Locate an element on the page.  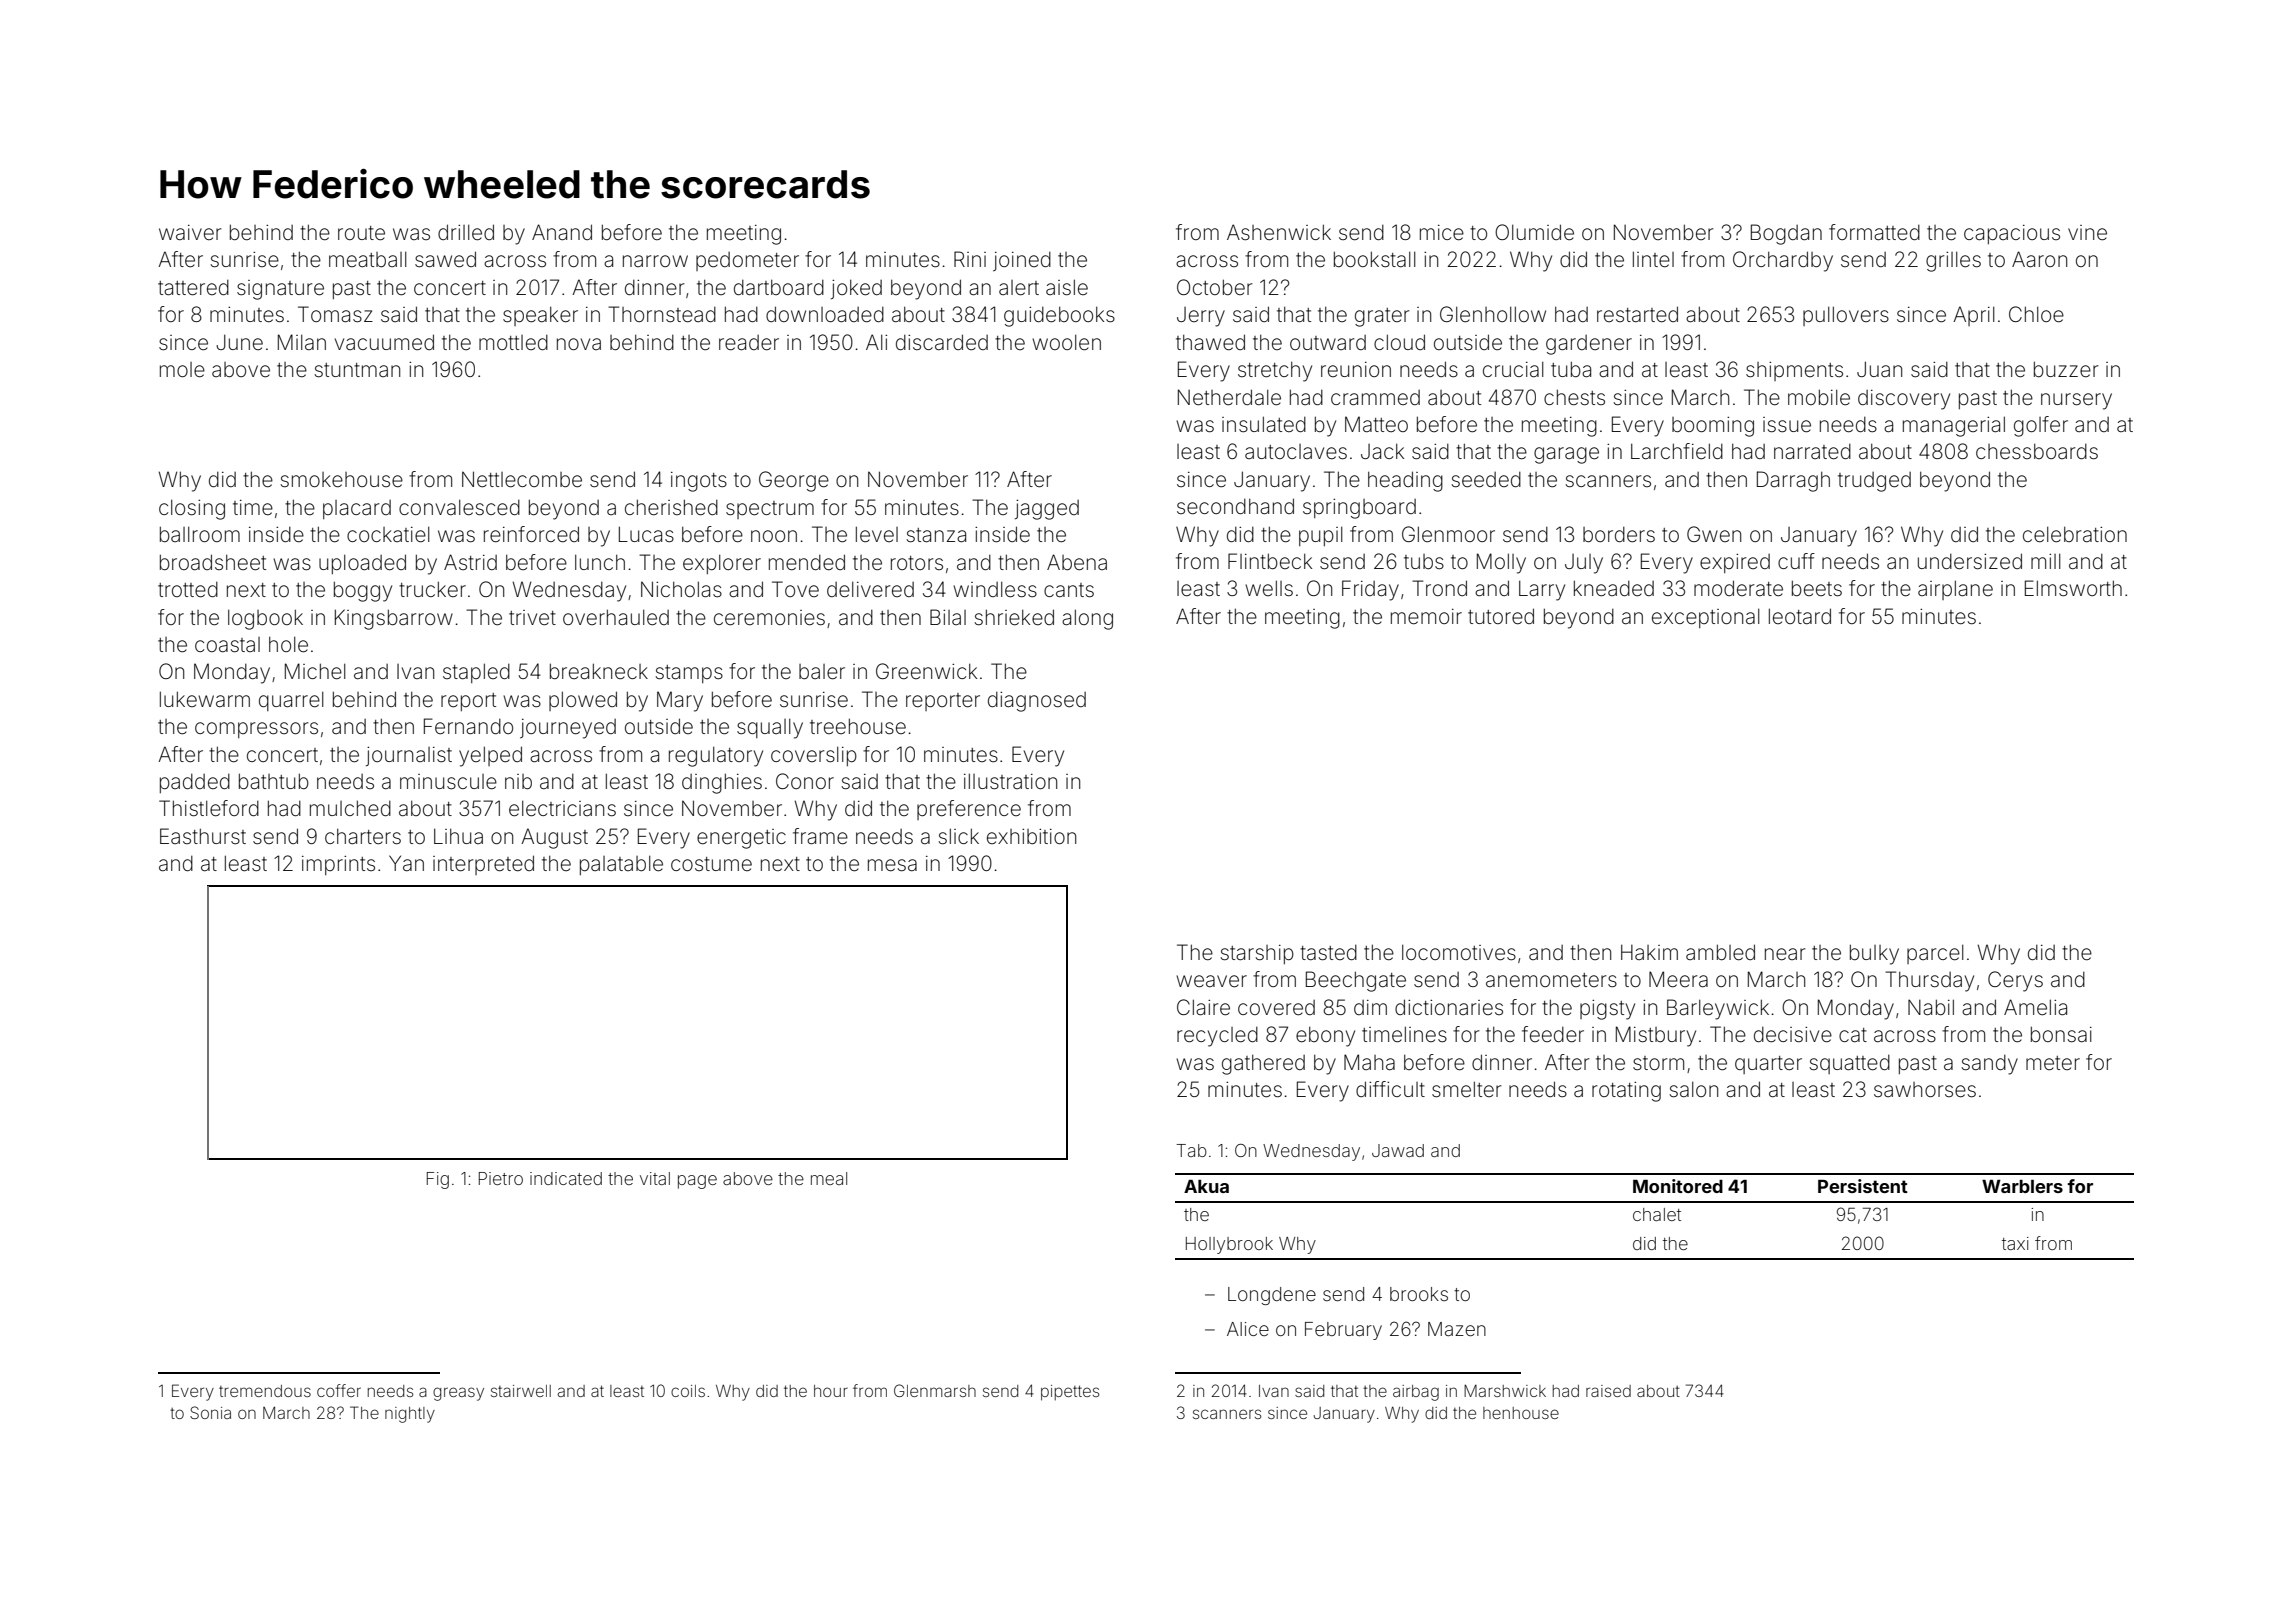
illustration is located at coordinates (1010, 781).
